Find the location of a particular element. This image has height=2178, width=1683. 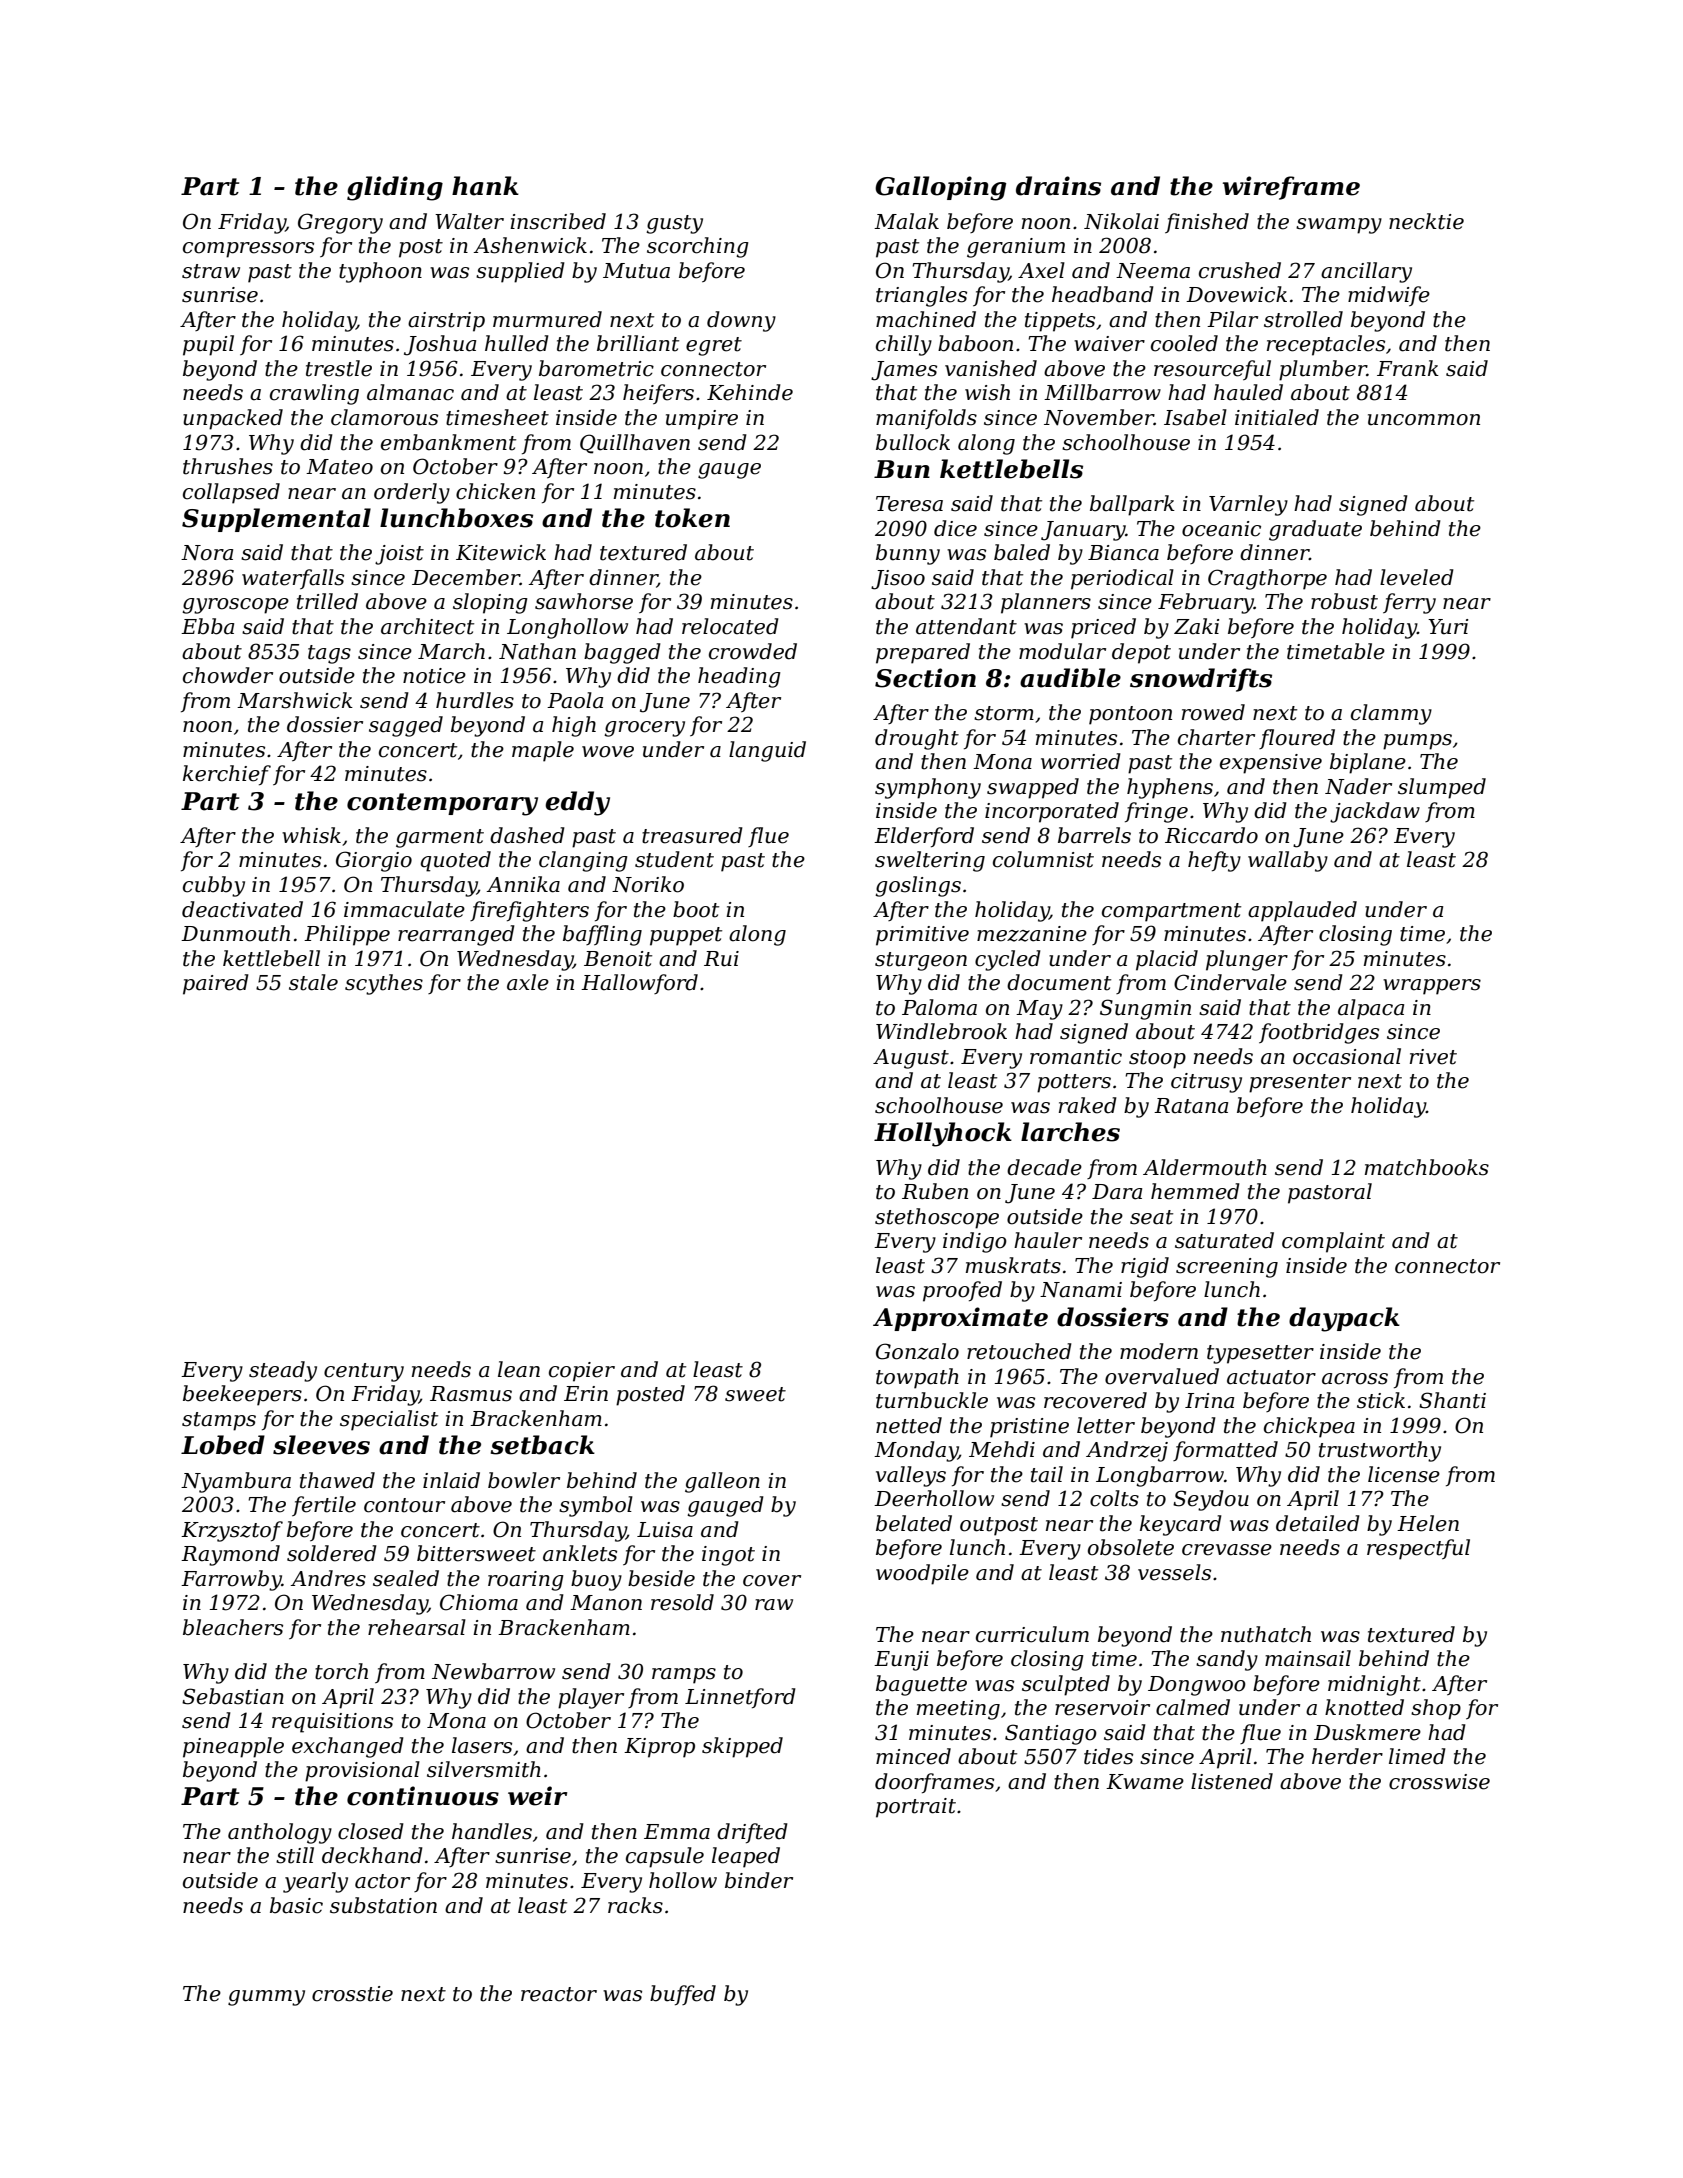

turnbuckle is located at coordinates (932, 1400).
